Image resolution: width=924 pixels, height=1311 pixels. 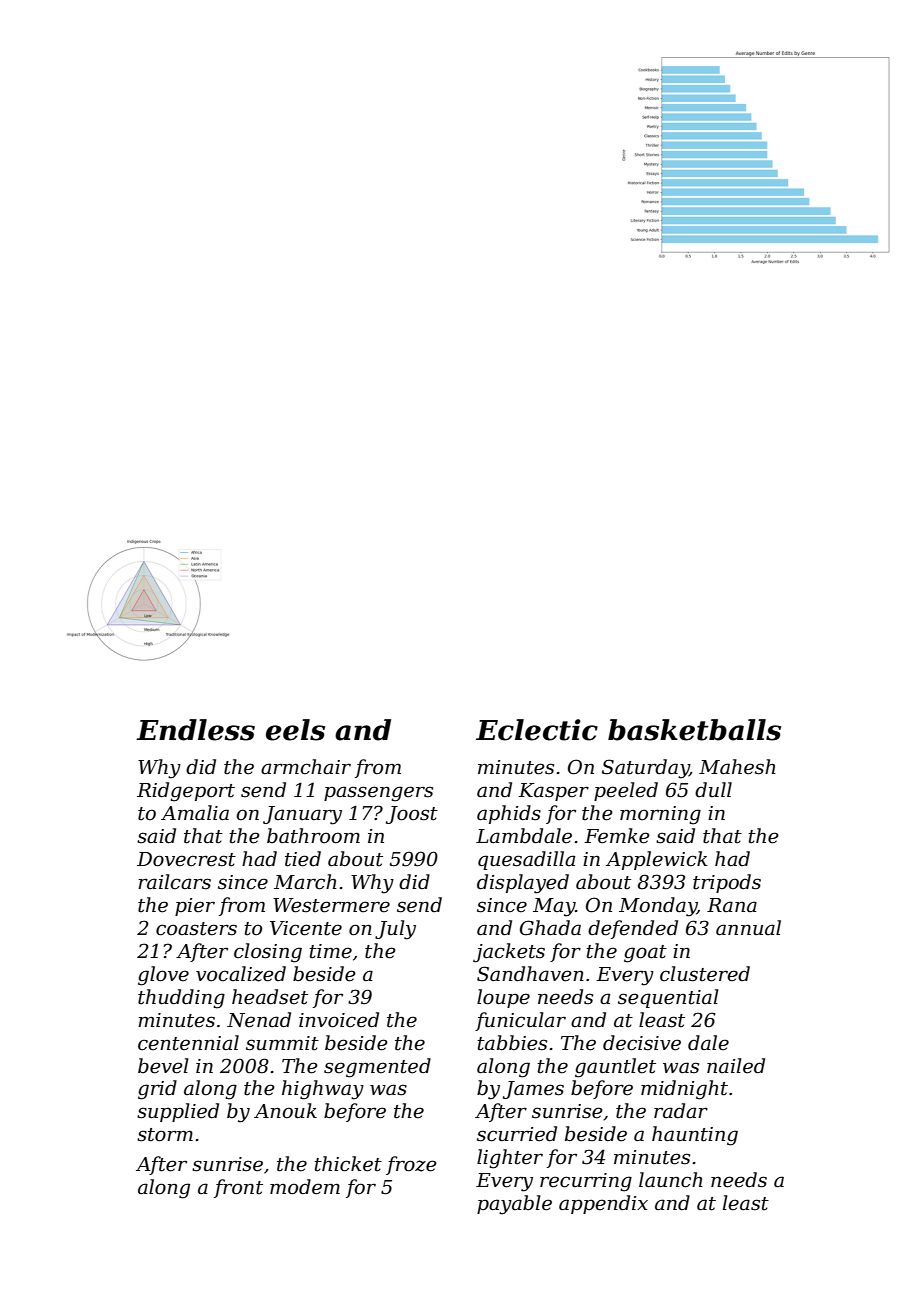 I want to click on Endless, so click(x=195, y=730).
